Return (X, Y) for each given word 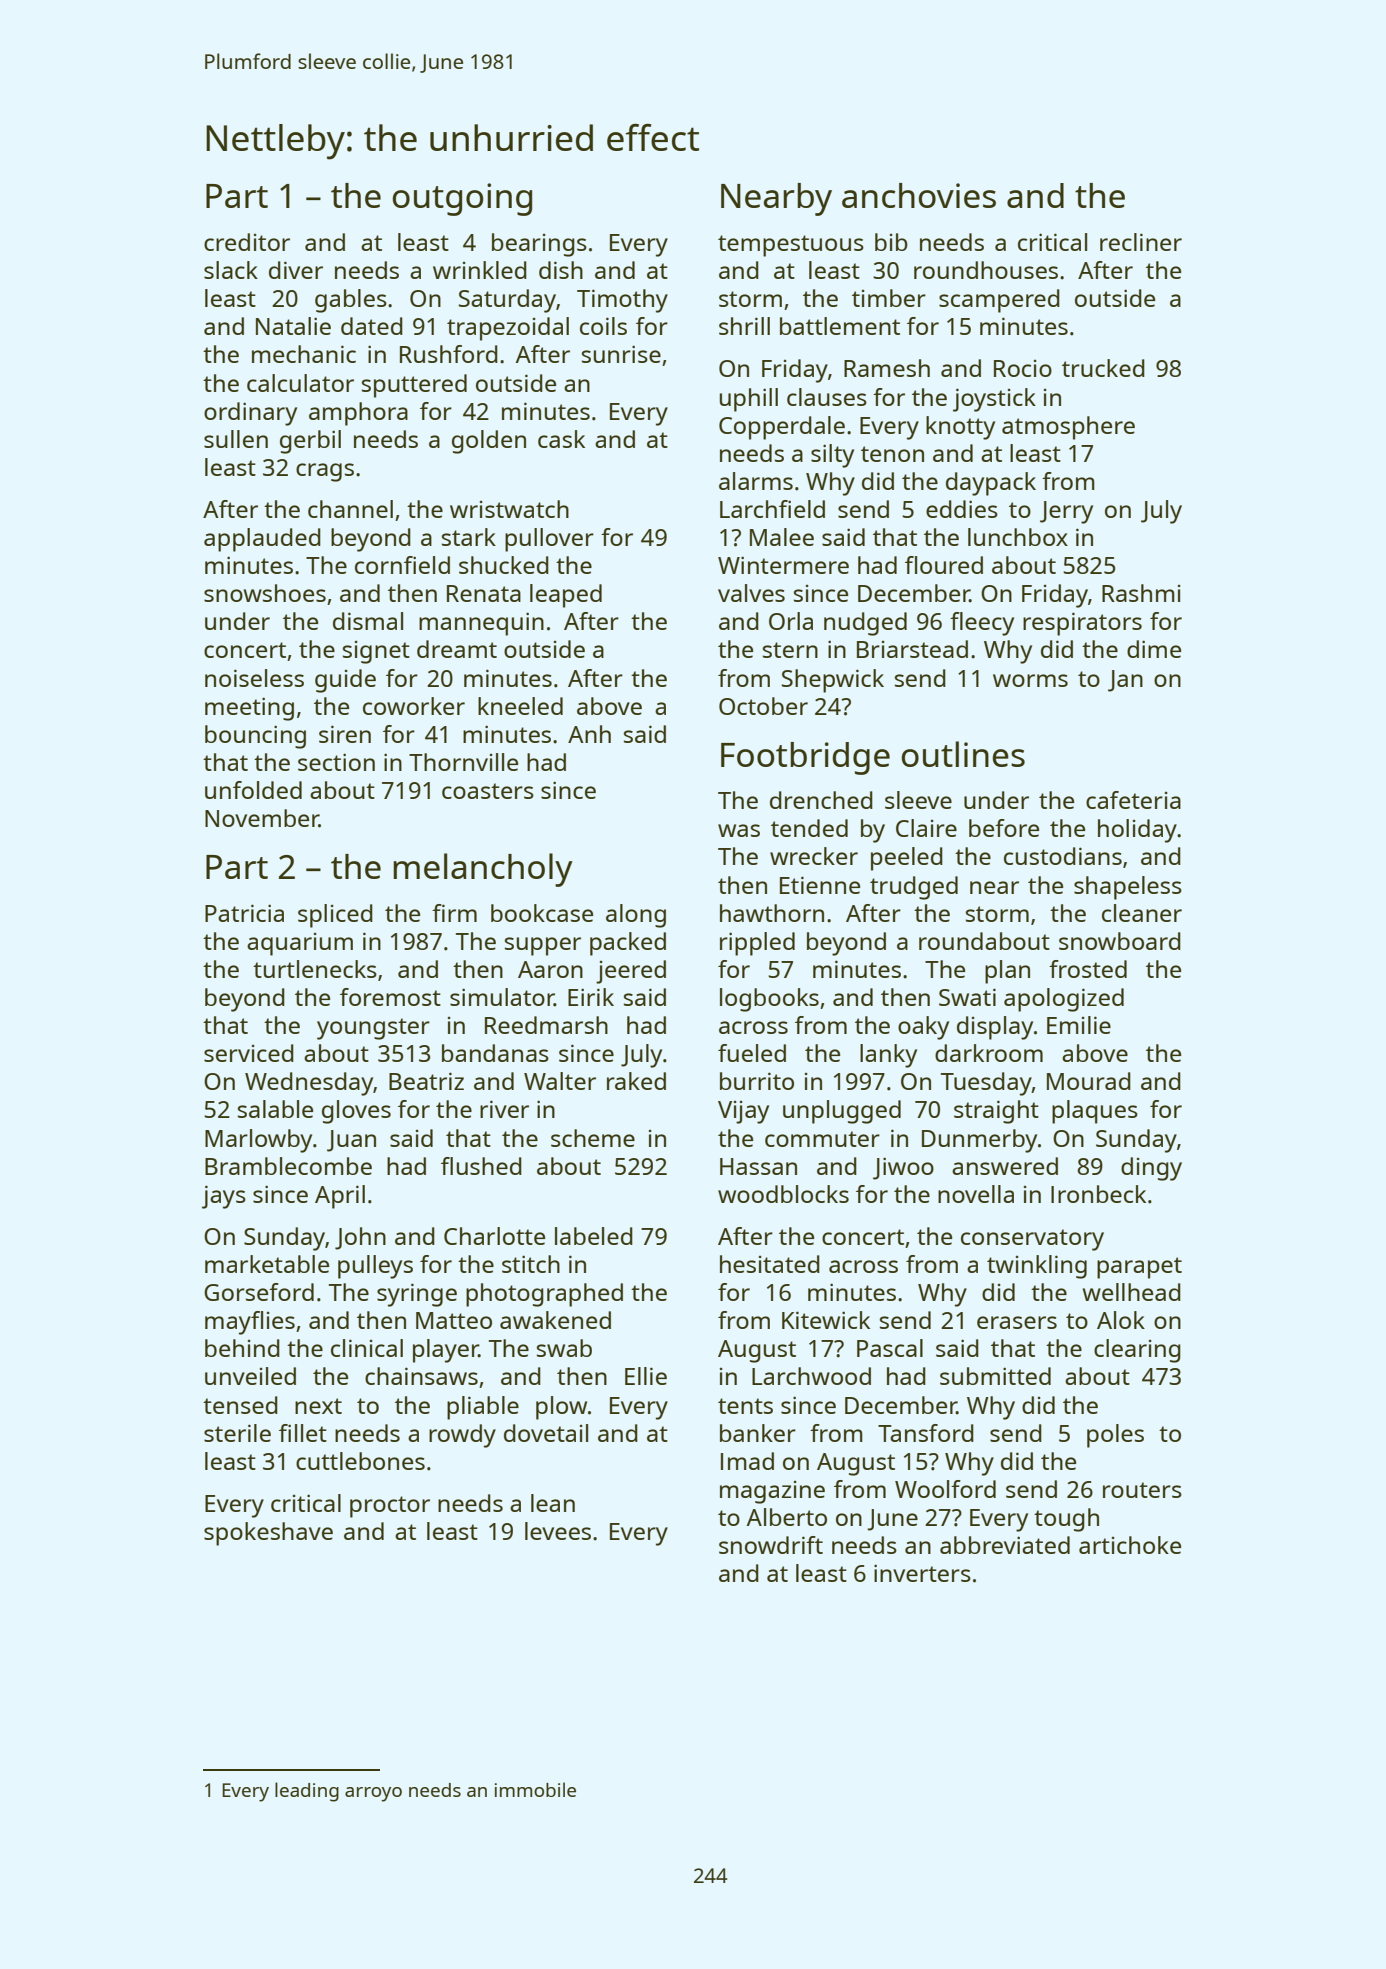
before (1004, 828)
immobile (535, 1789)
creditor (247, 242)
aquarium (300, 944)
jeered (631, 972)
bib (891, 242)
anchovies (919, 195)
